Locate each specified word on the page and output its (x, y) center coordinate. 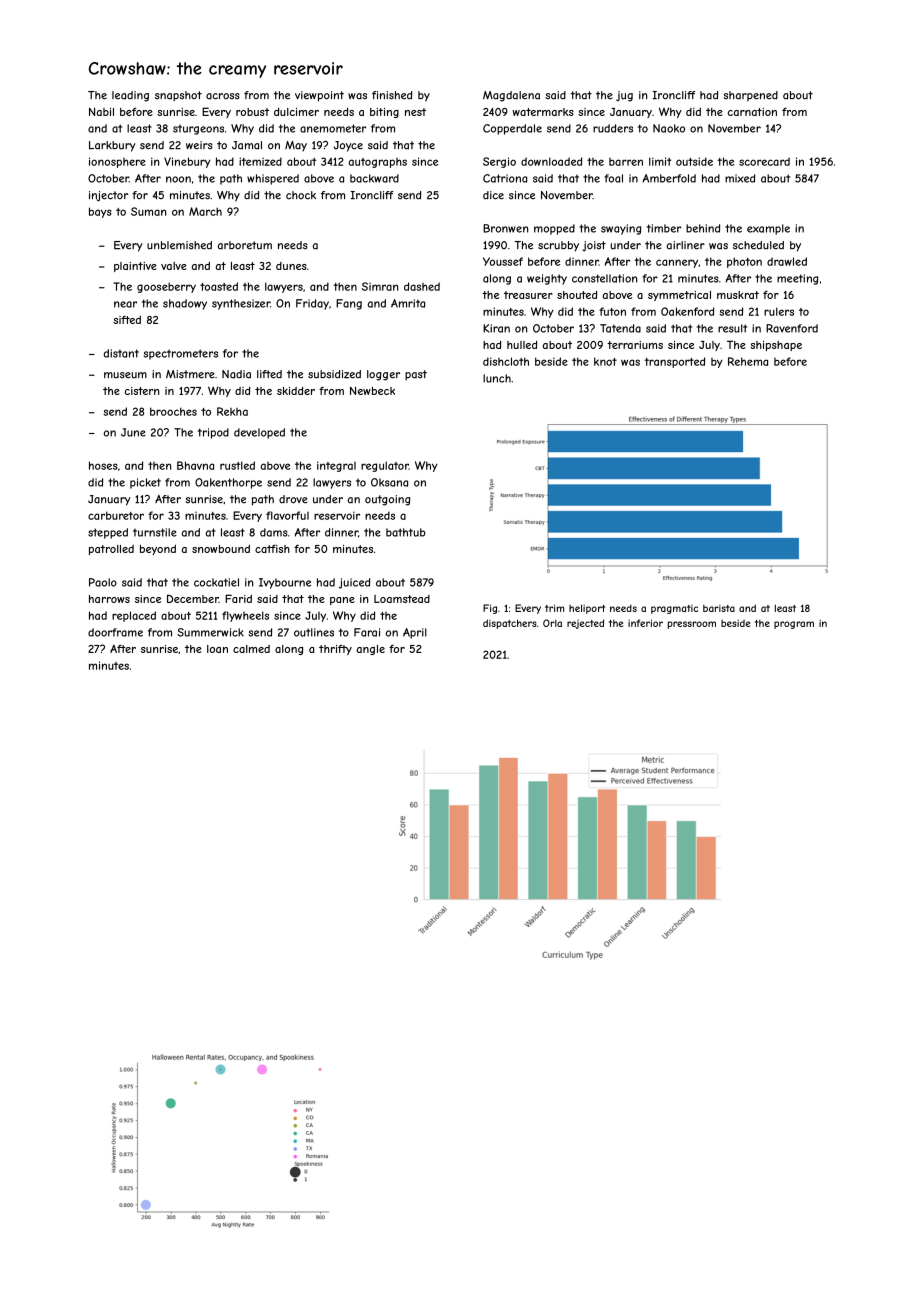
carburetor (116, 515)
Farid (238, 598)
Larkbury (112, 146)
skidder (296, 391)
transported (674, 362)
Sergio (499, 162)
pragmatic (674, 609)
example (768, 229)
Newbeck (372, 390)
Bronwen (505, 228)
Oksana (389, 482)
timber (664, 228)
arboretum (245, 245)
